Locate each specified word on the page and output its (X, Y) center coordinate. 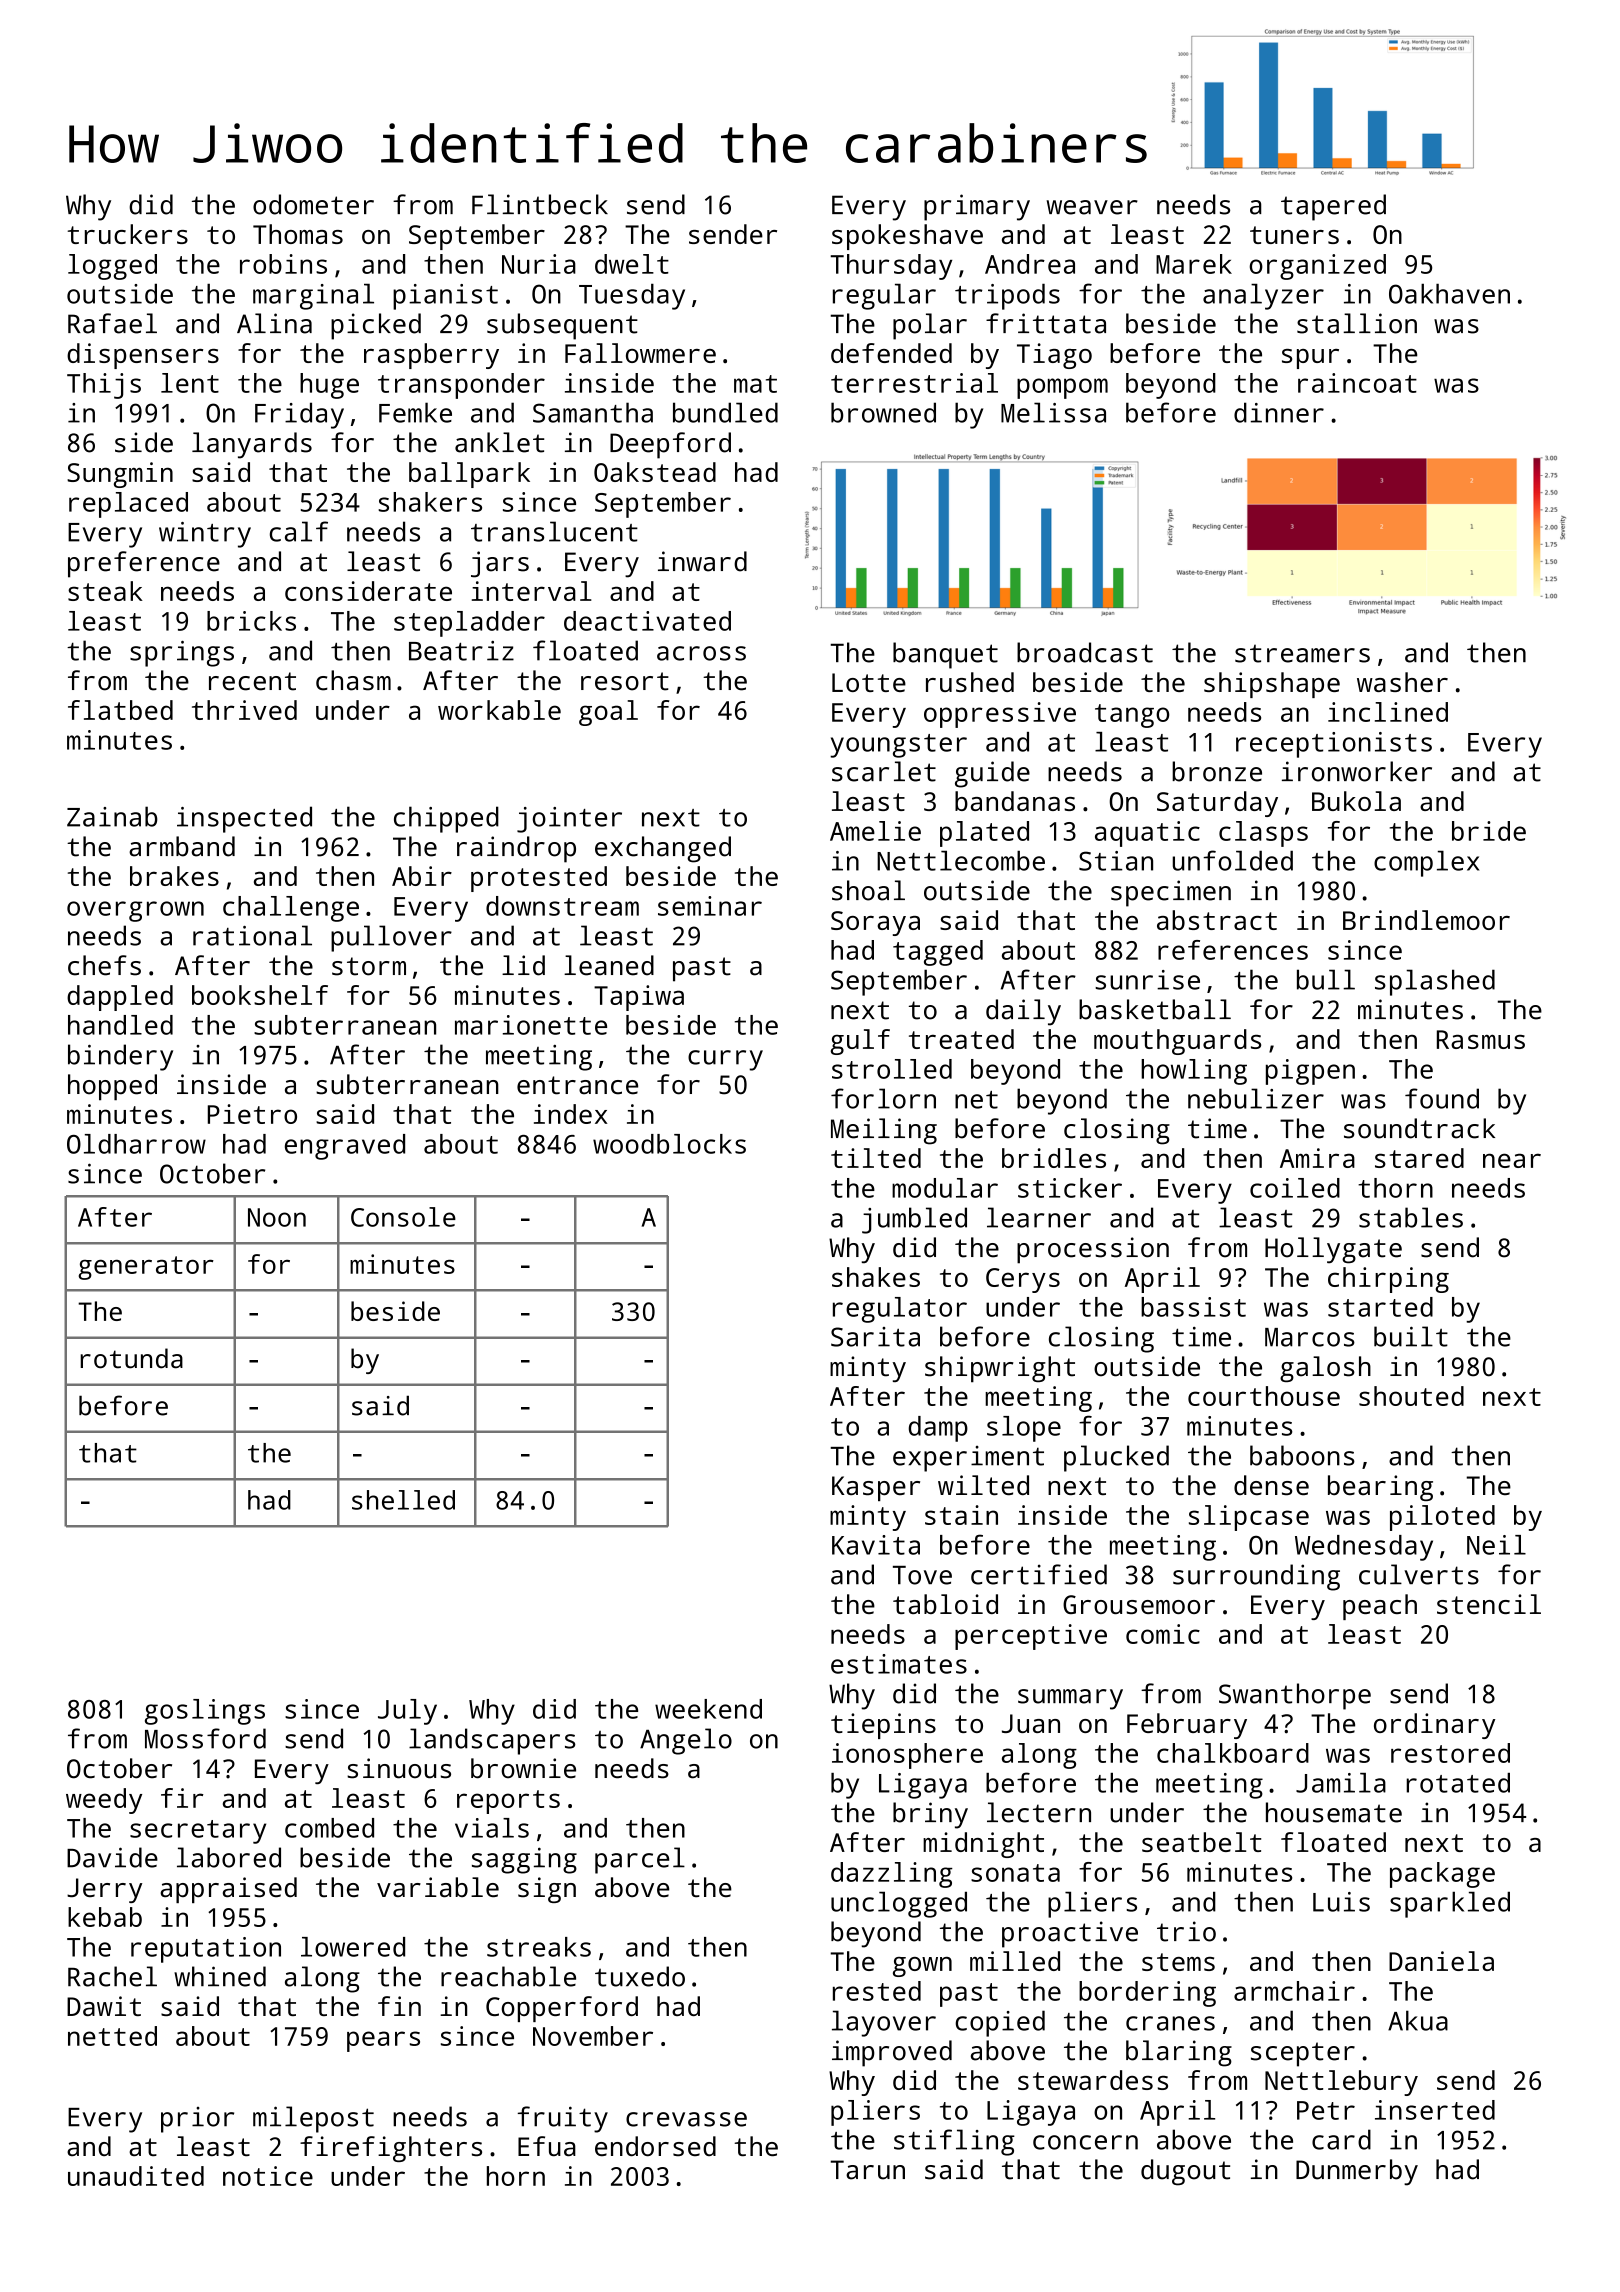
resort (625, 681)
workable (499, 710)
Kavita (876, 1545)
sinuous (399, 1768)
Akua (1418, 2020)
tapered (1333, 207)
